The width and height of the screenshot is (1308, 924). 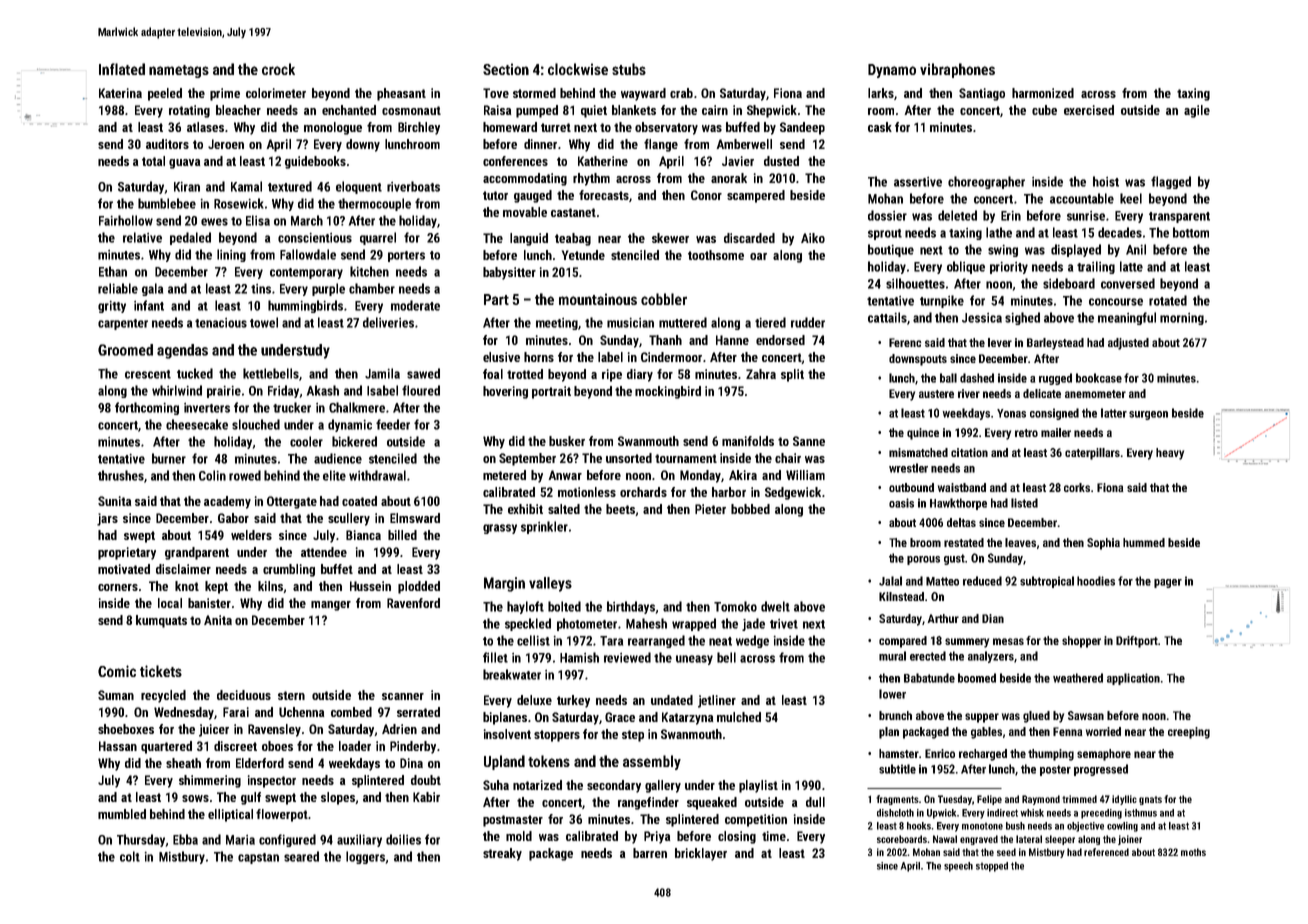 What do you see at coordinates (629, 458) in the screenshot?
I see `unsorted` at bounding box center [629, 458].
